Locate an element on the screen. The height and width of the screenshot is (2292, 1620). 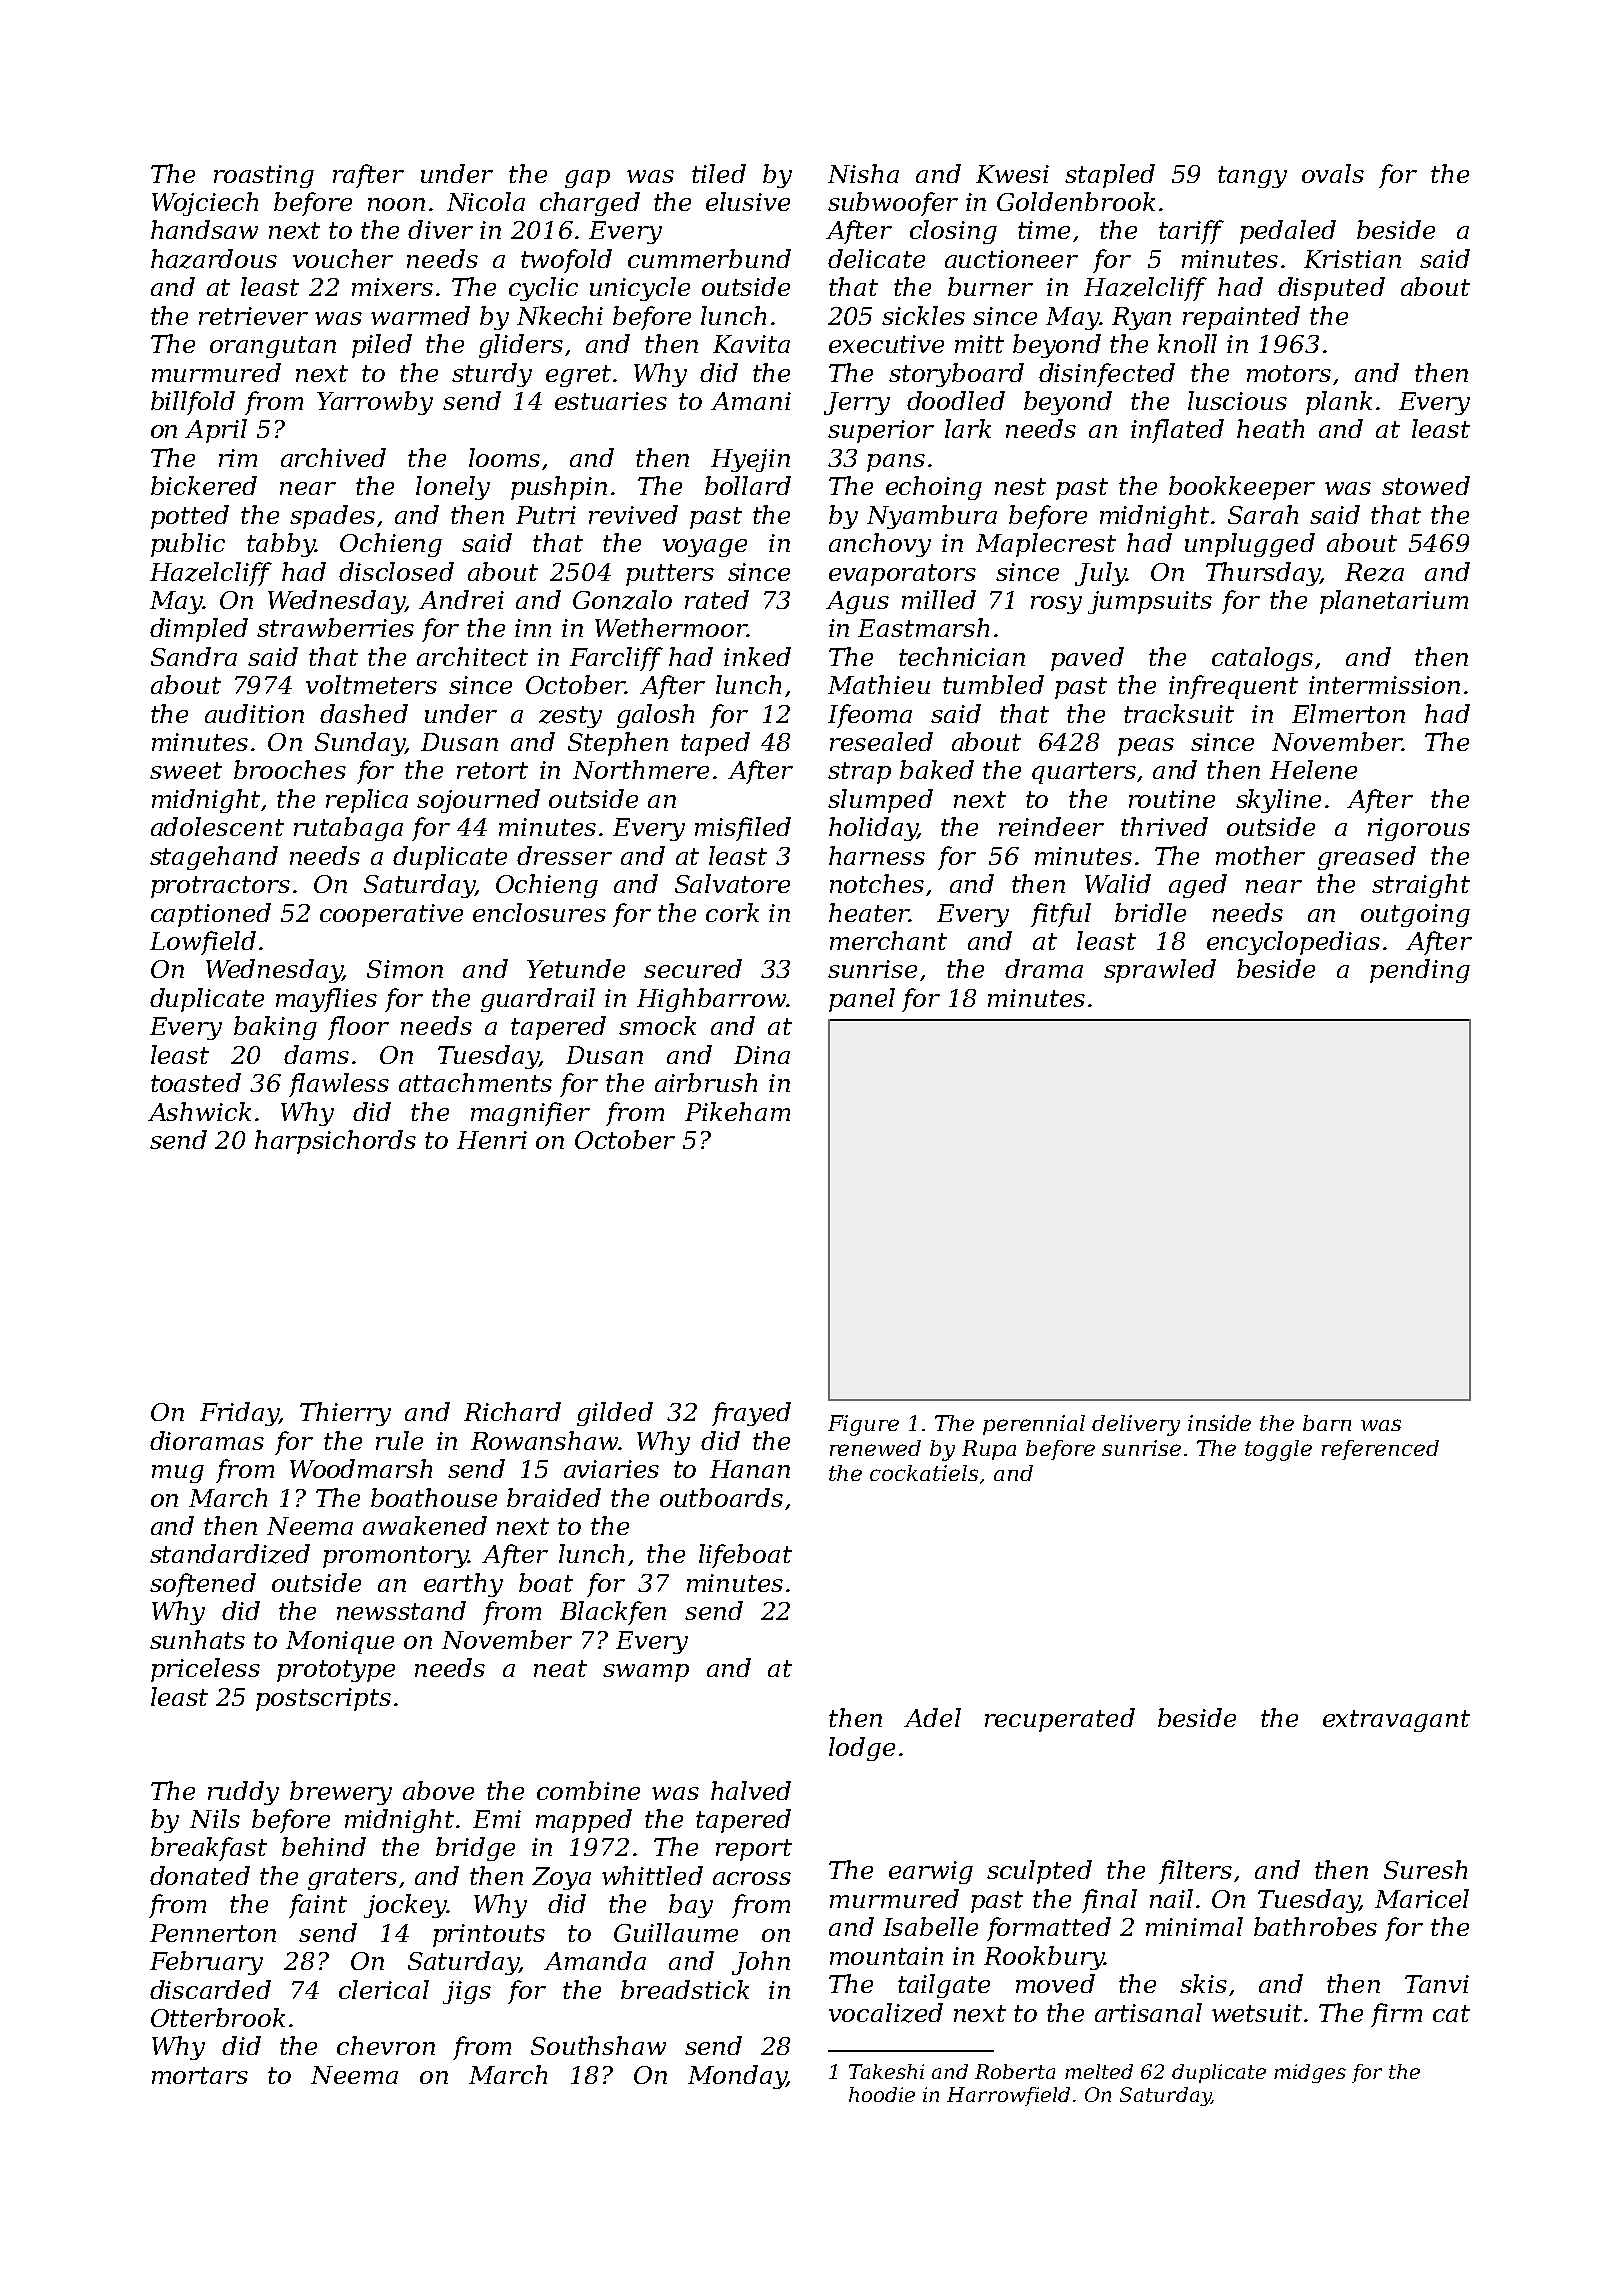
Pikeham is located at coordinates (737, 1111).
